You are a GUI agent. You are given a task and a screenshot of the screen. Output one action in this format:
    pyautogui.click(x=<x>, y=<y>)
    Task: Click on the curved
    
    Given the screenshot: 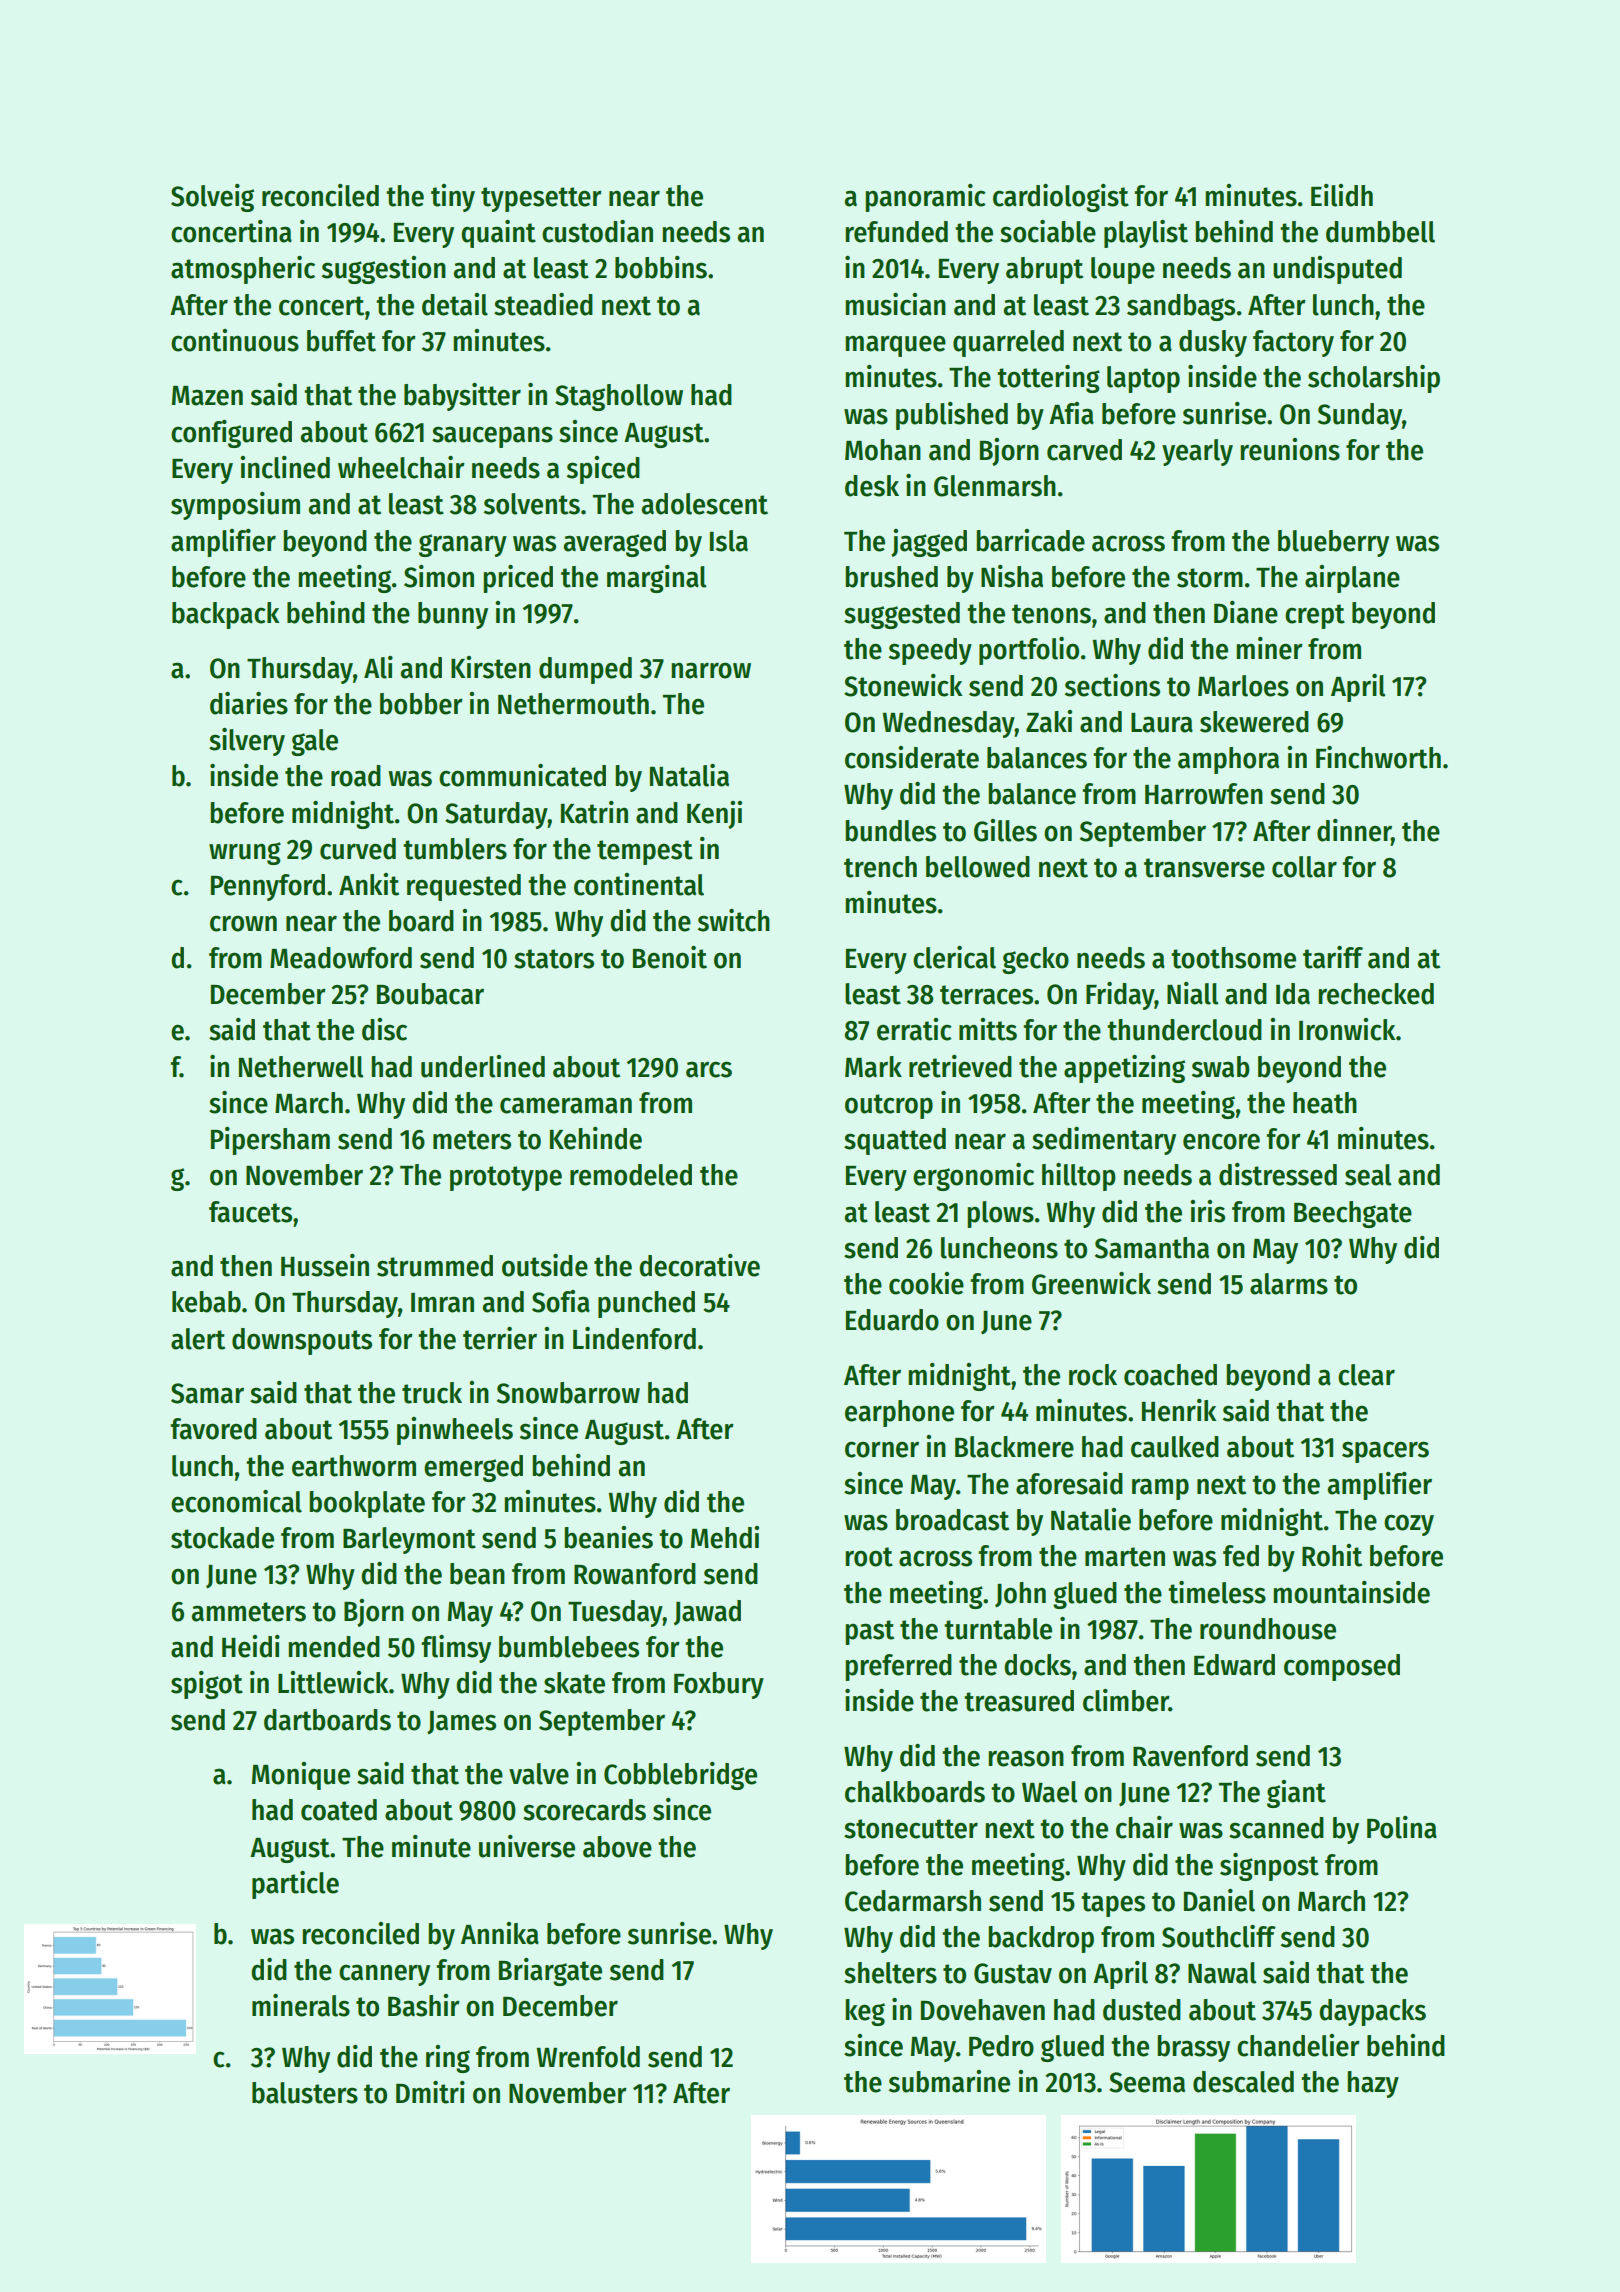 What is the action you would take?
    pyautogui.click(x=358, y=849)
